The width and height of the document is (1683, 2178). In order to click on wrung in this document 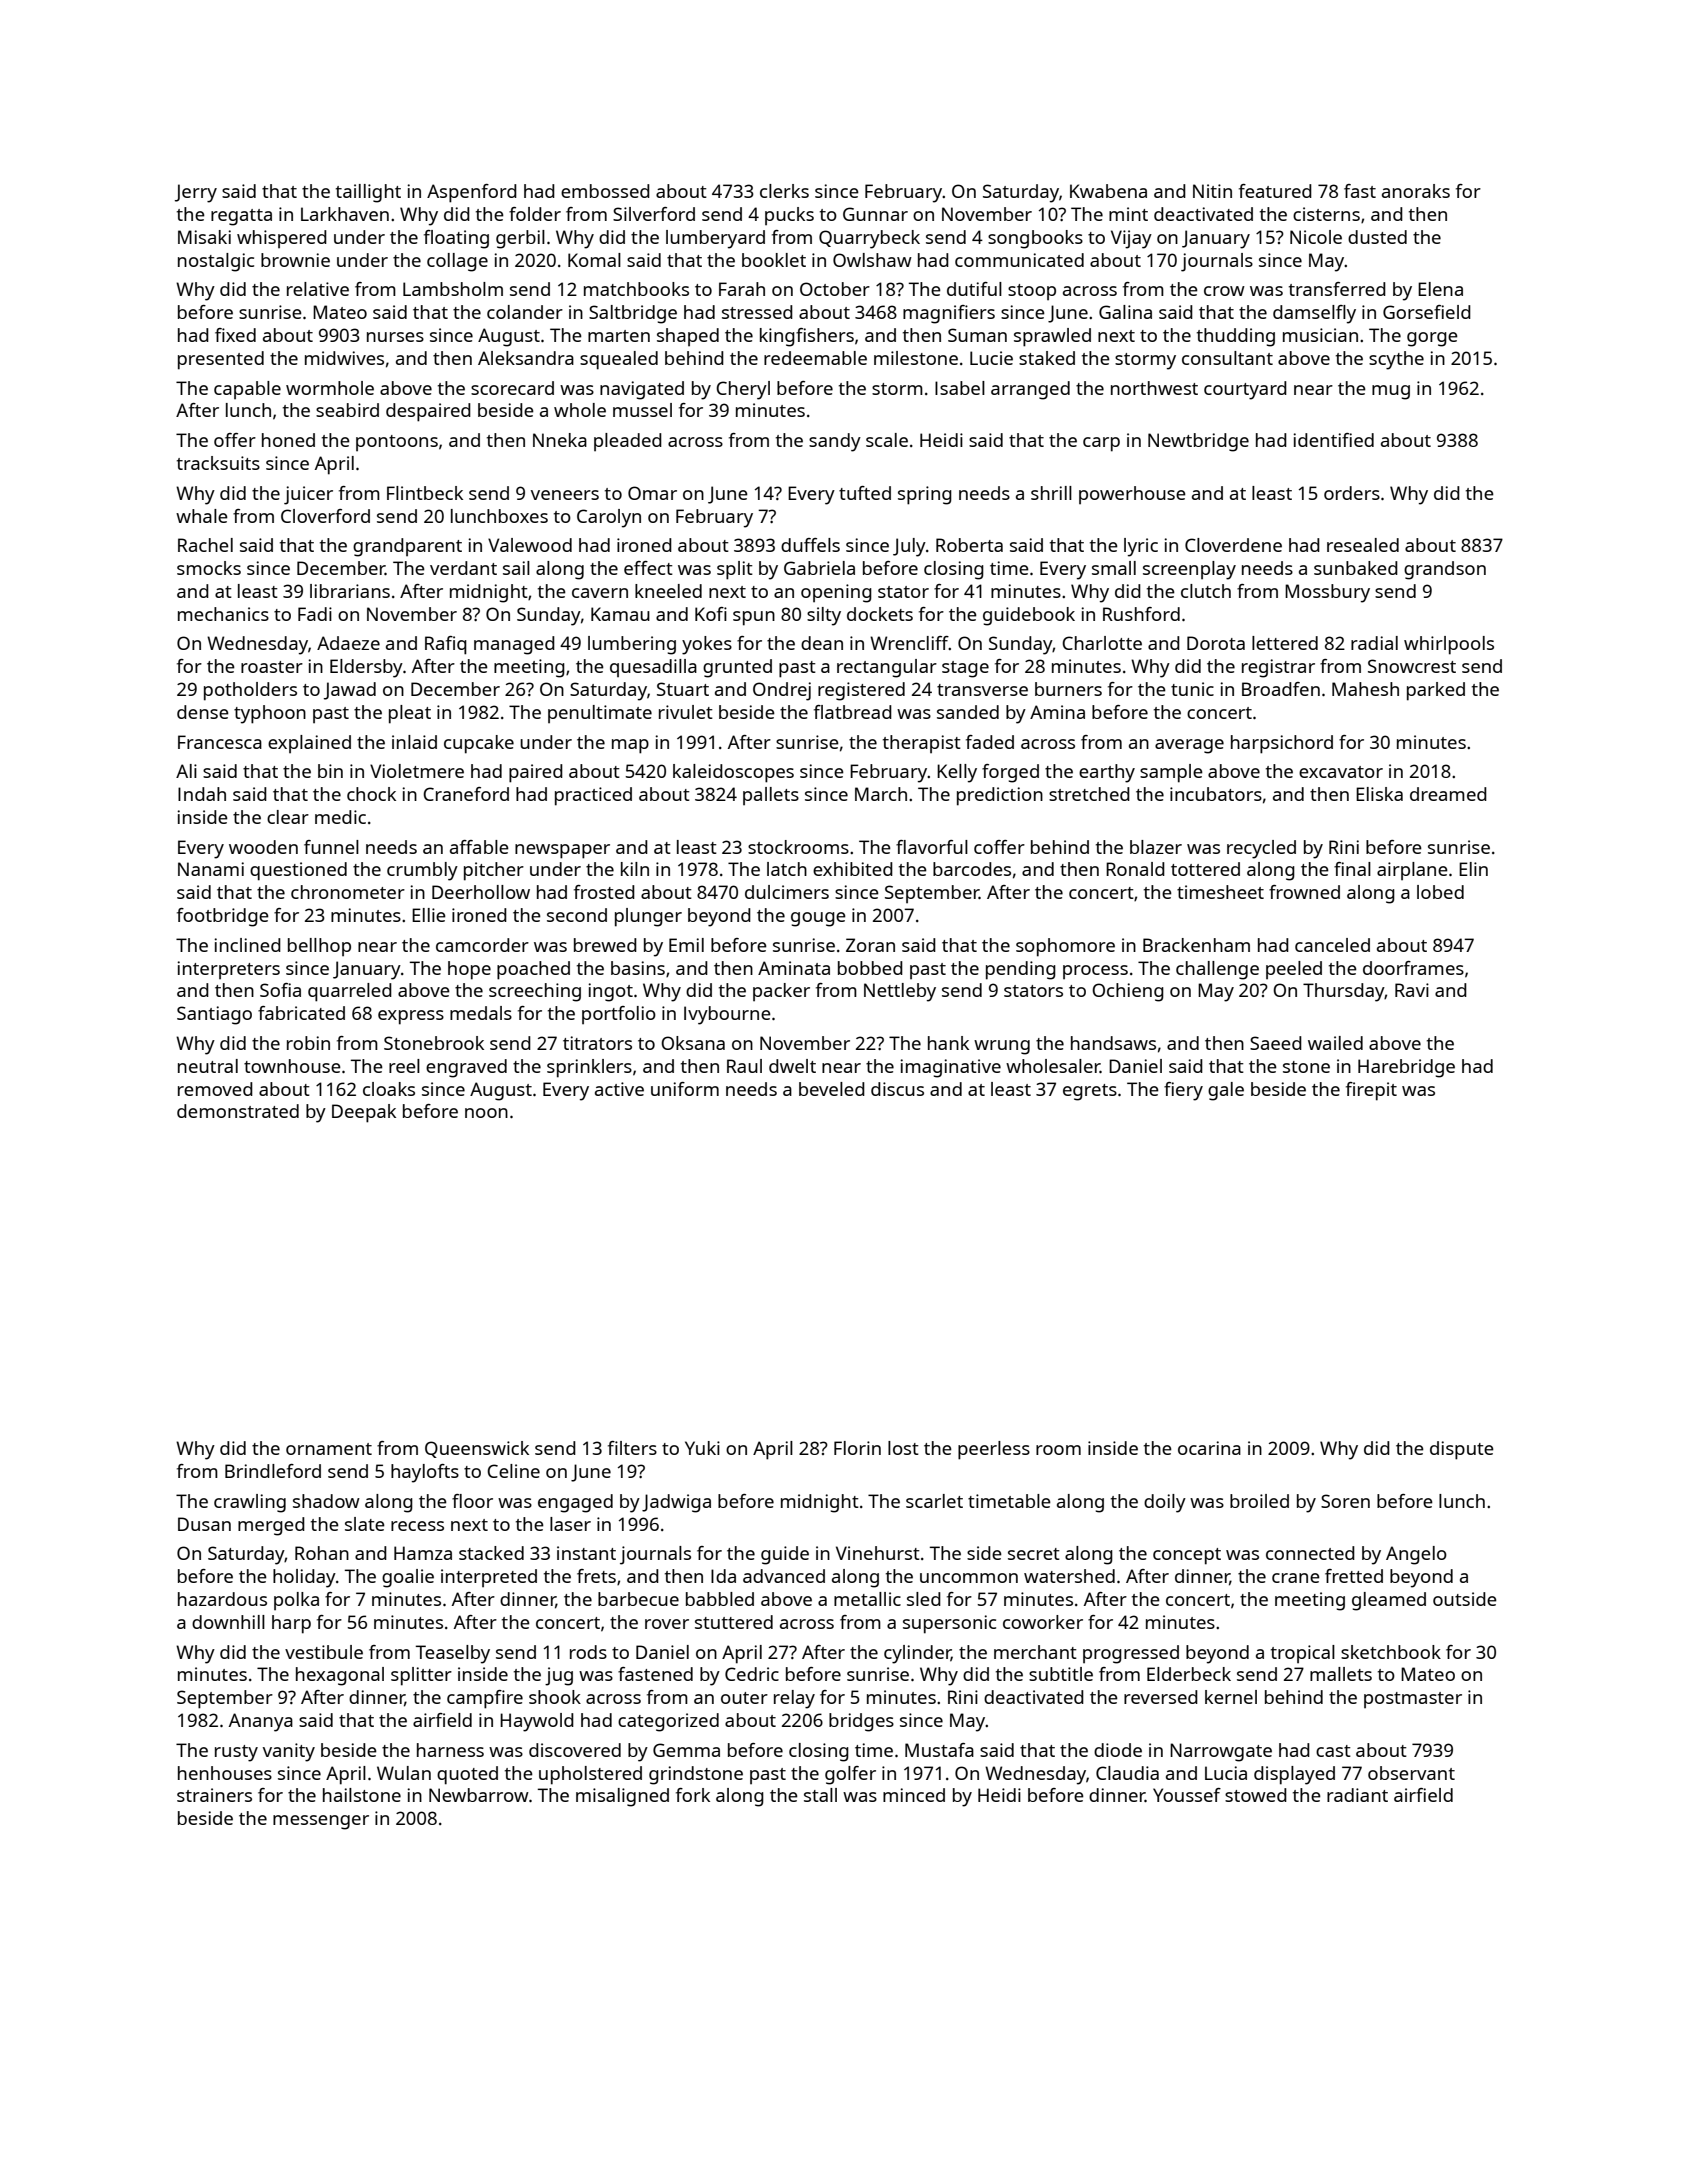, I will do `click(1002, 1047)`.
